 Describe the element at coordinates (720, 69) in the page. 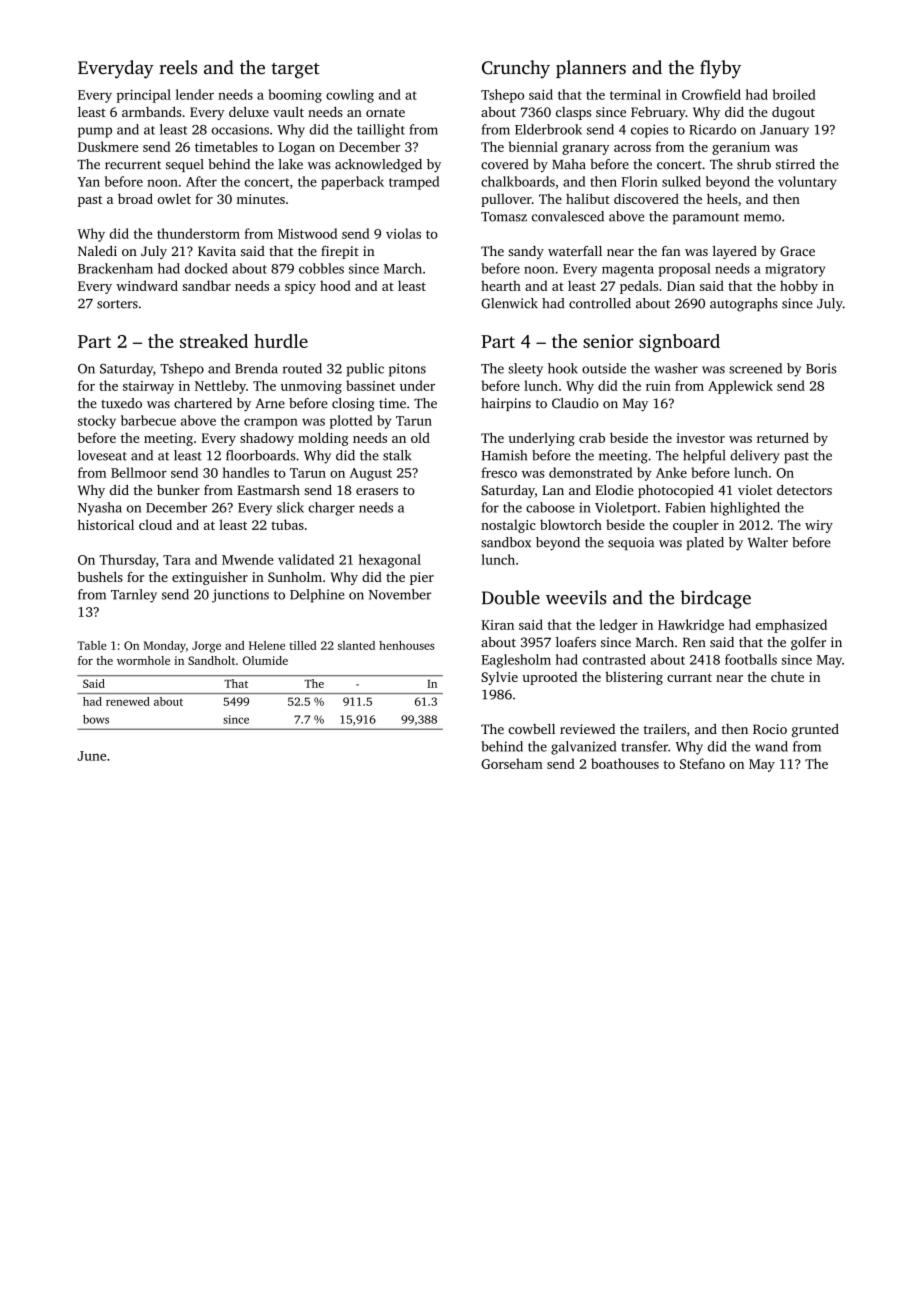

I see `flyby` at that location.
